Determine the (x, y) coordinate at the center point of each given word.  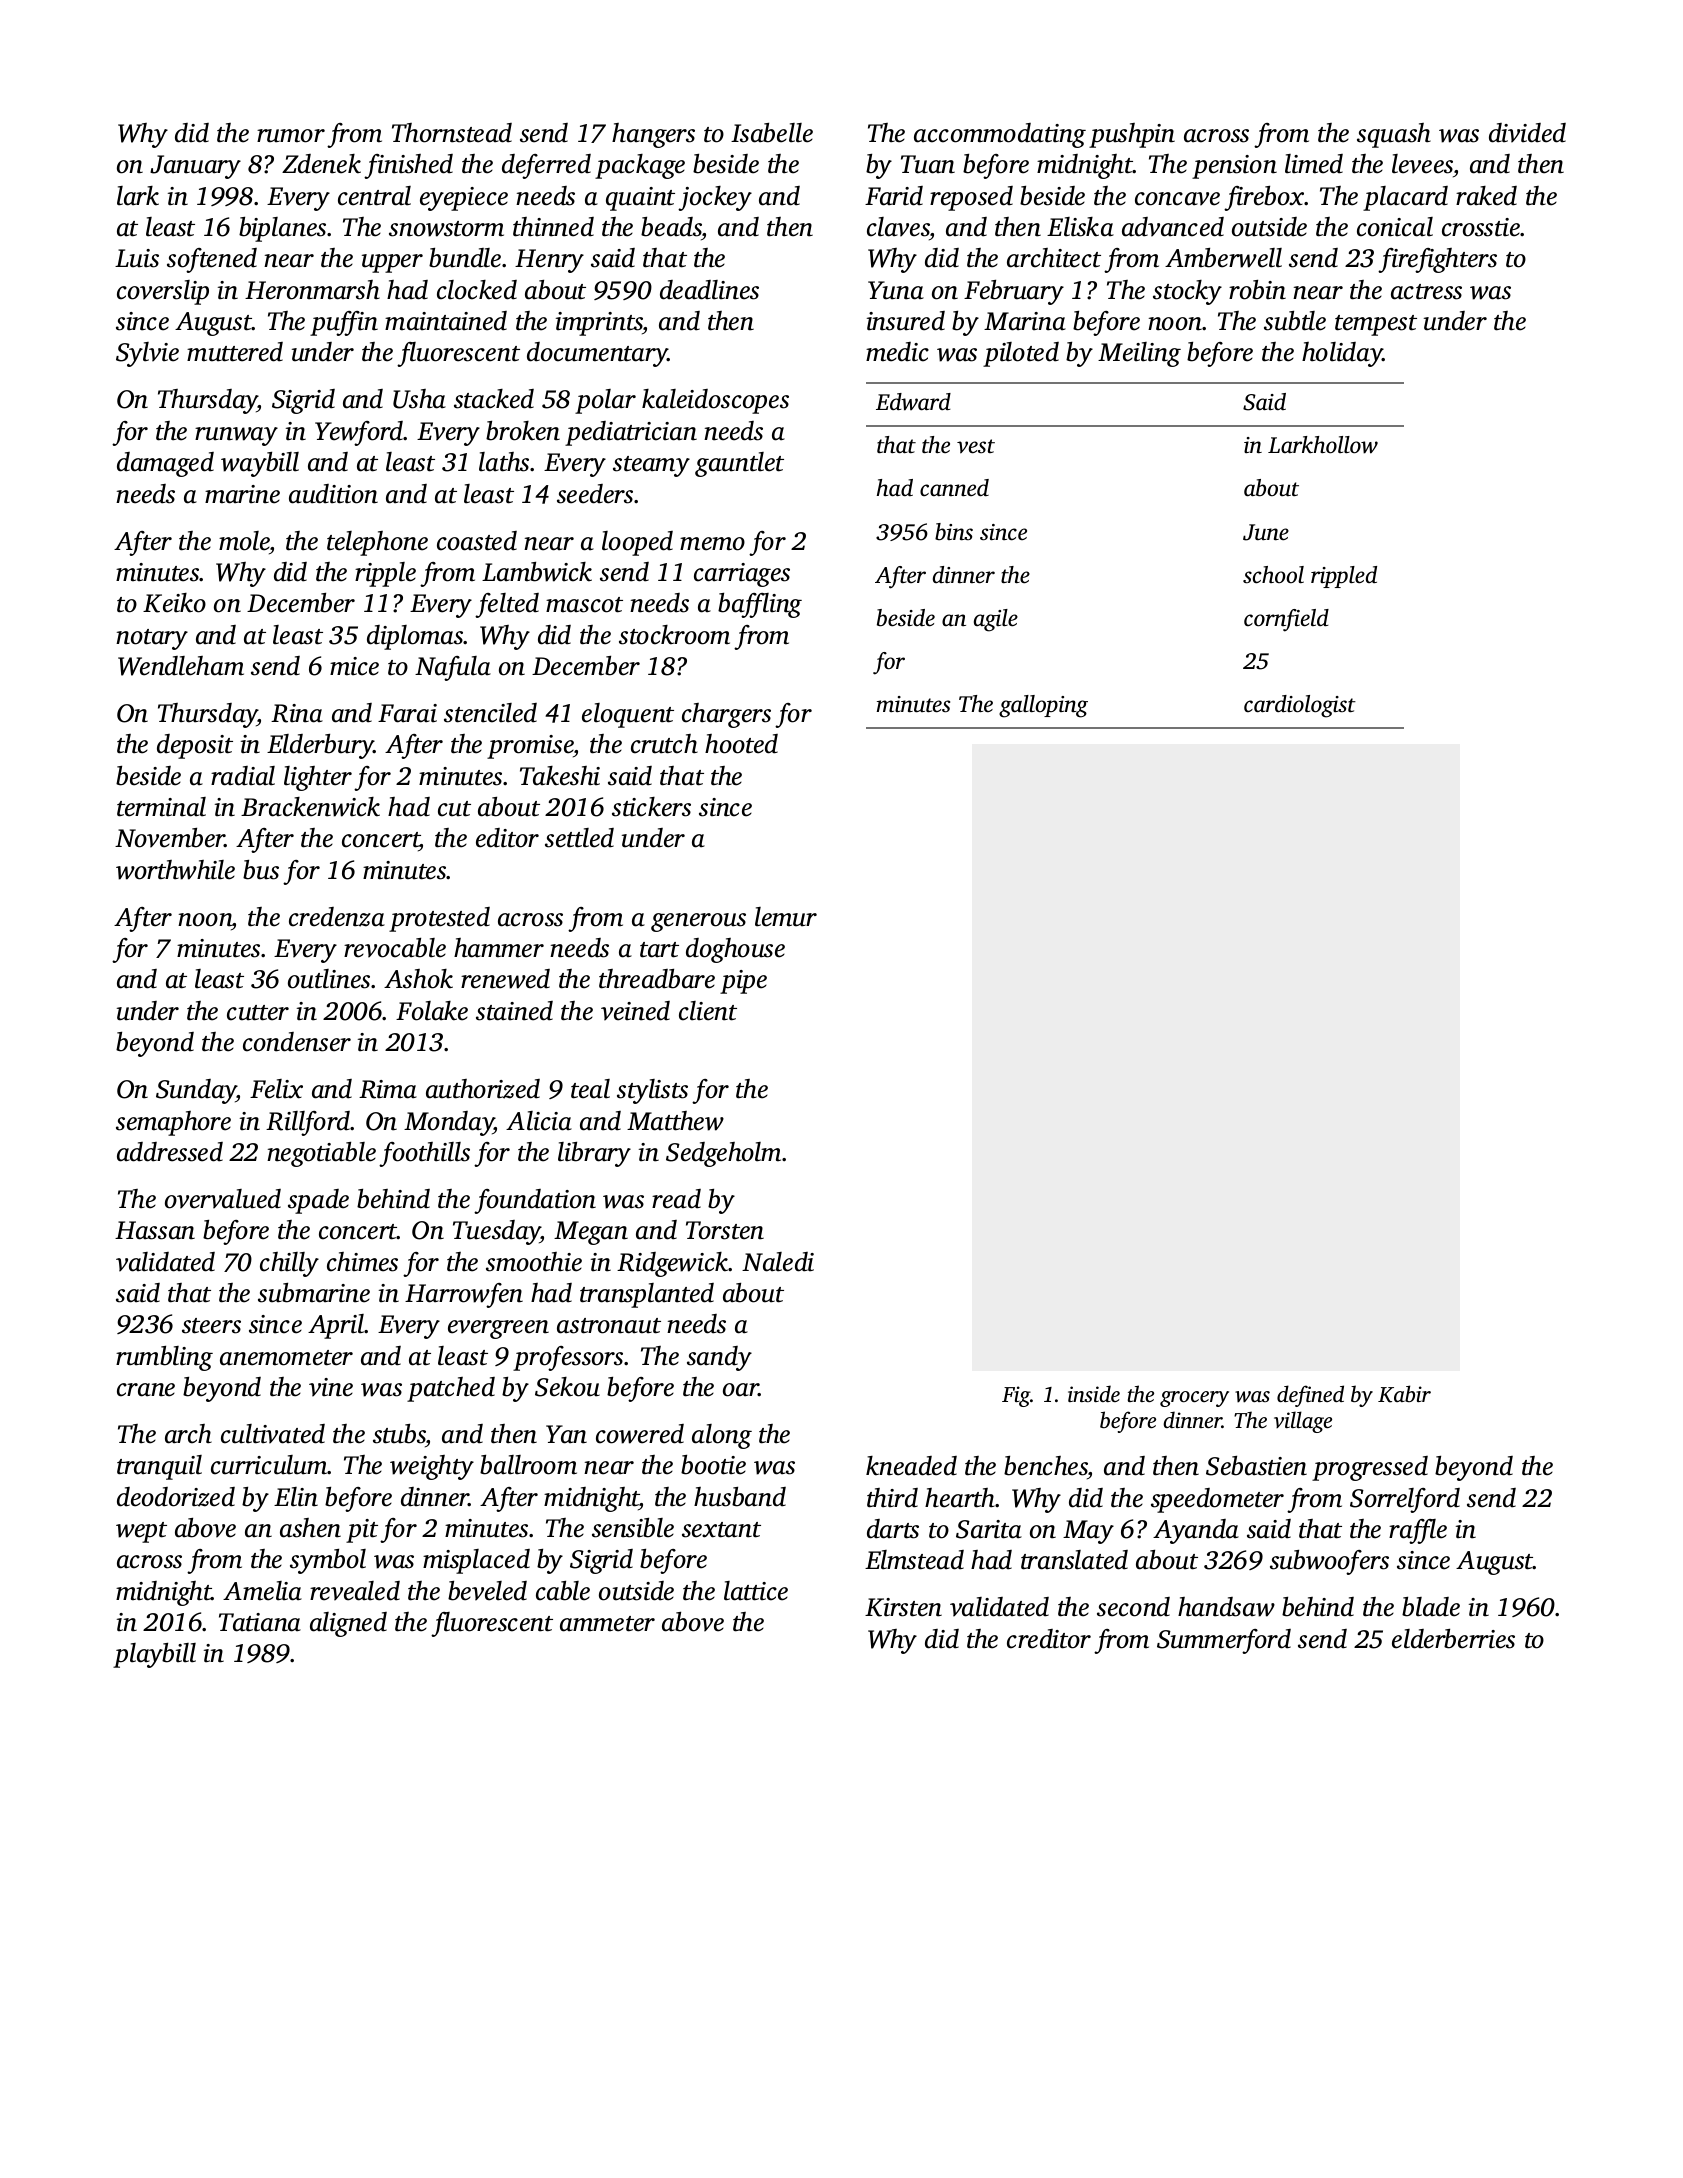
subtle (1295, 321)
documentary (597, 354)
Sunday (196, 1091)
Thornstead (452, 133)
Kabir (1404, 1394)
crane (146, 1390)
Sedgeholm (723, 1154)
